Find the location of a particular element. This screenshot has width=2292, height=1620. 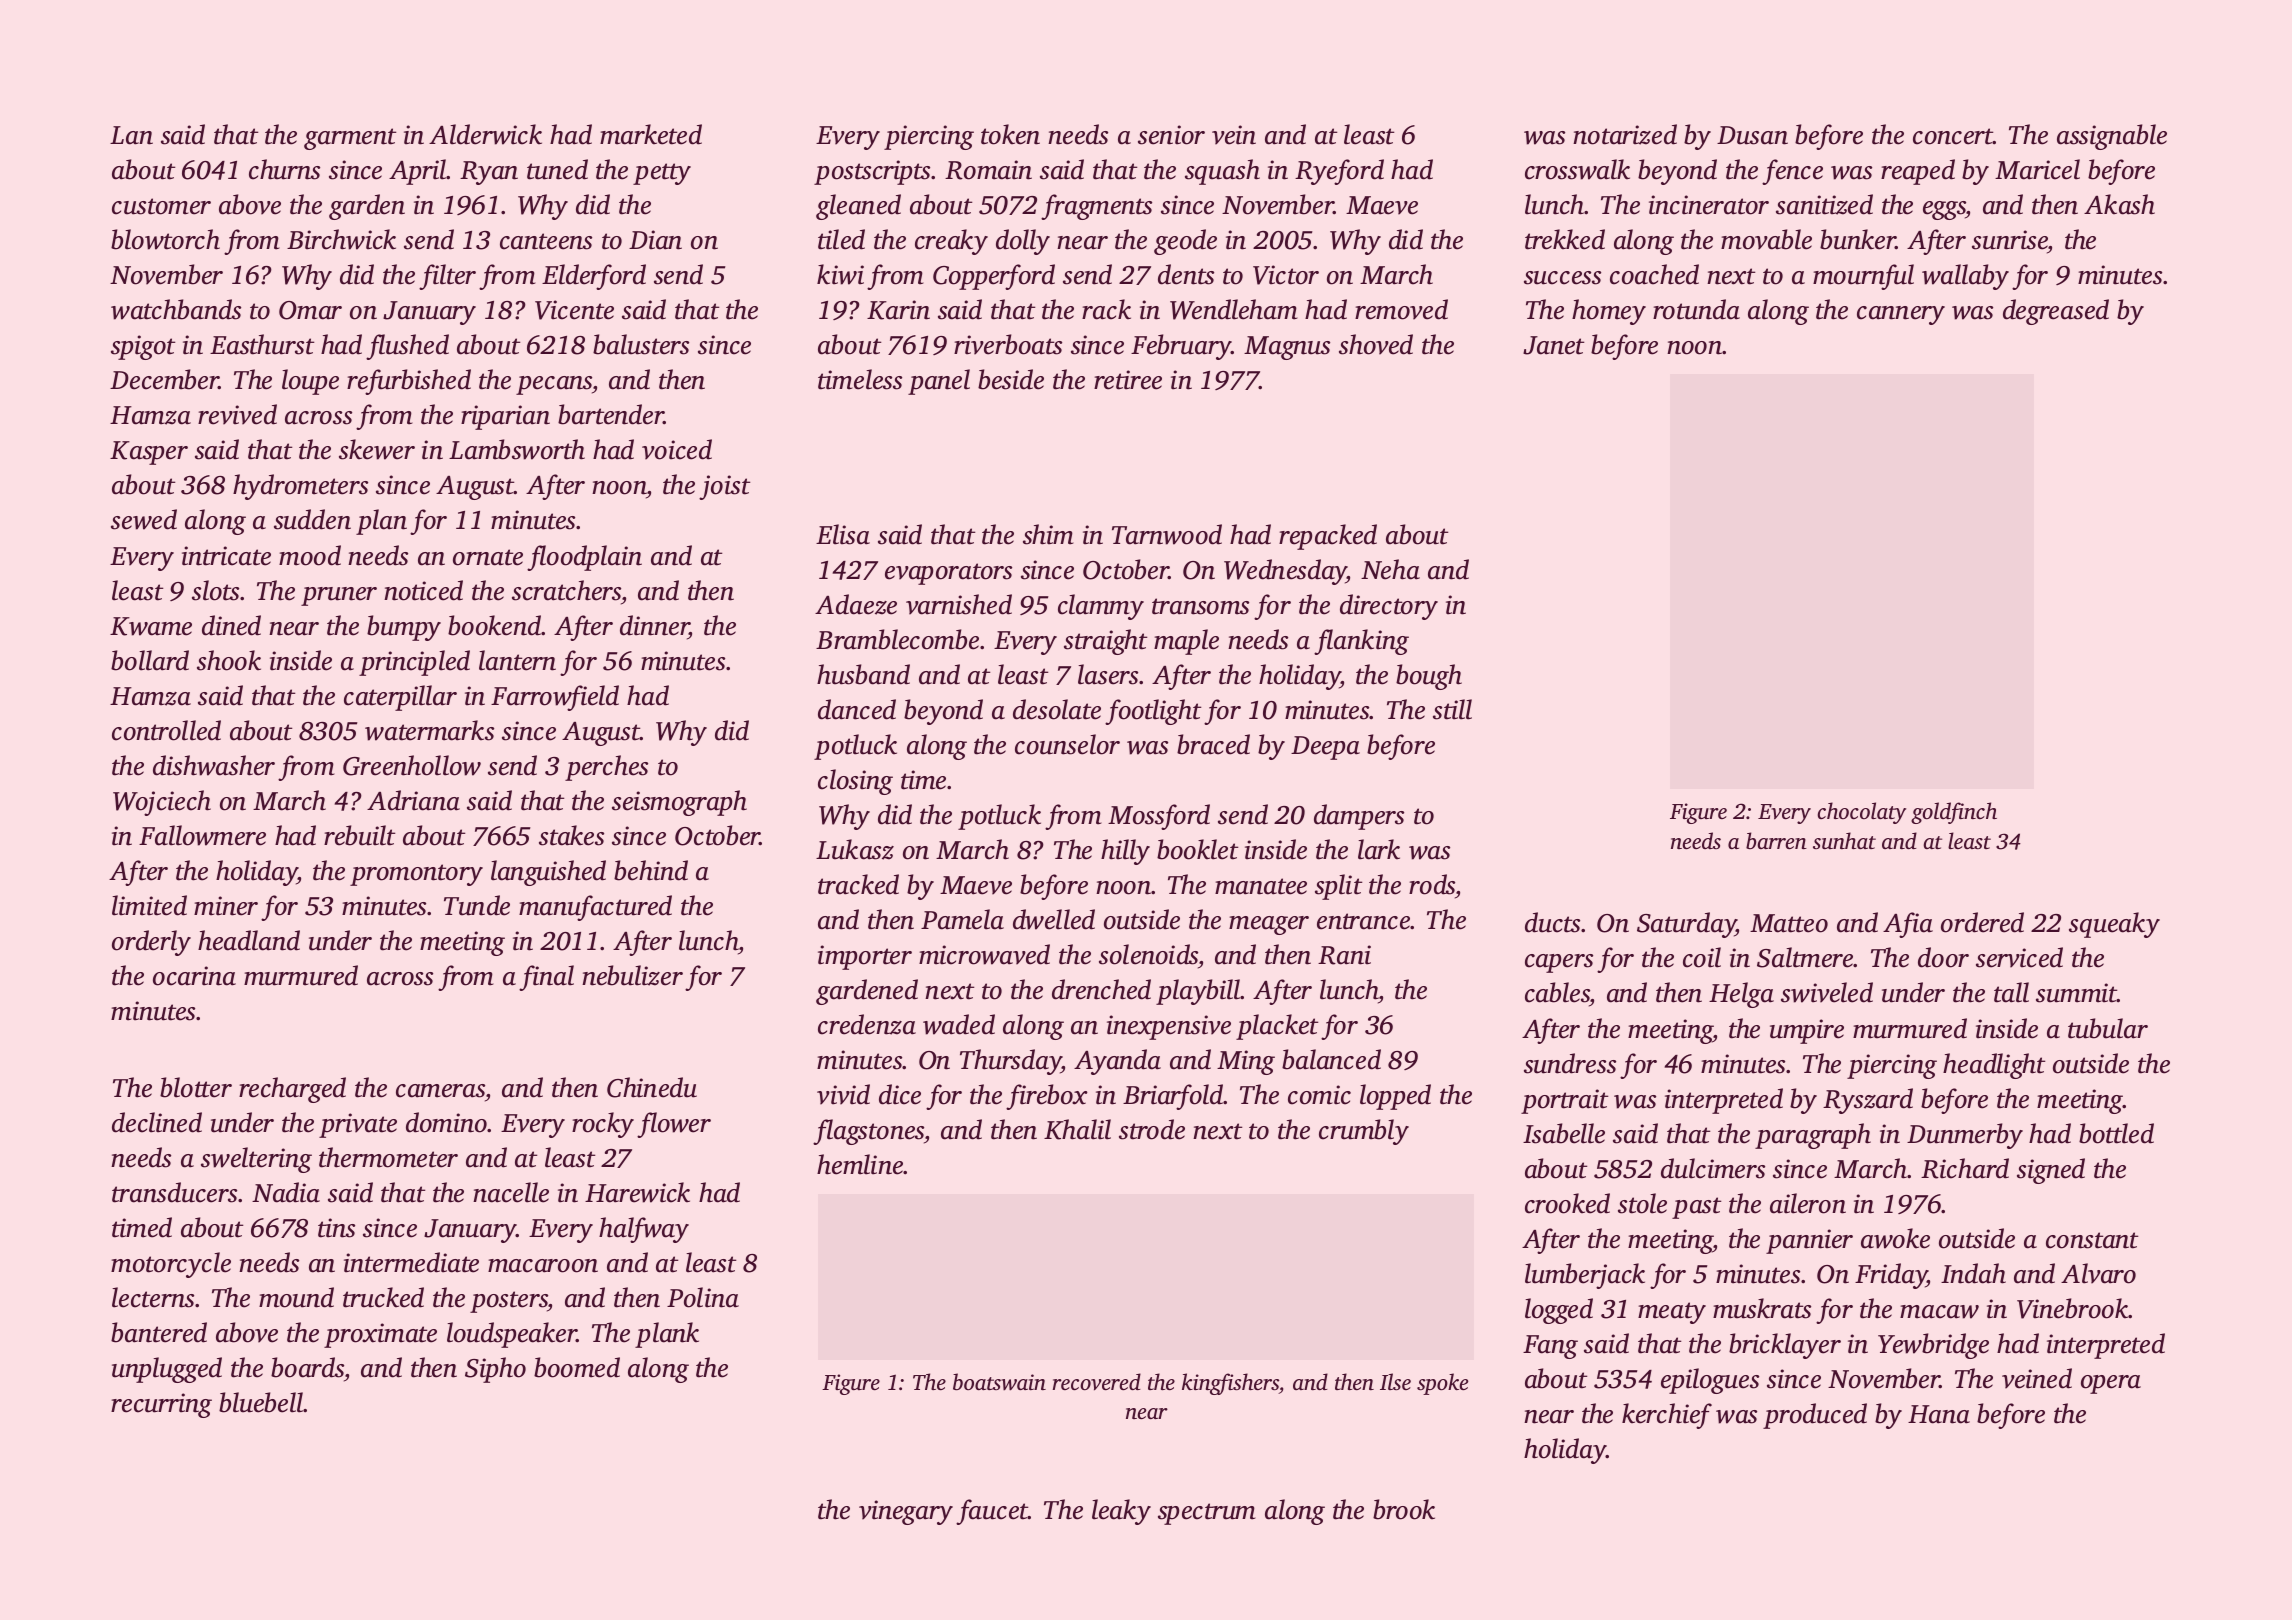

Hana is located at coordinates (1939, 1414).
